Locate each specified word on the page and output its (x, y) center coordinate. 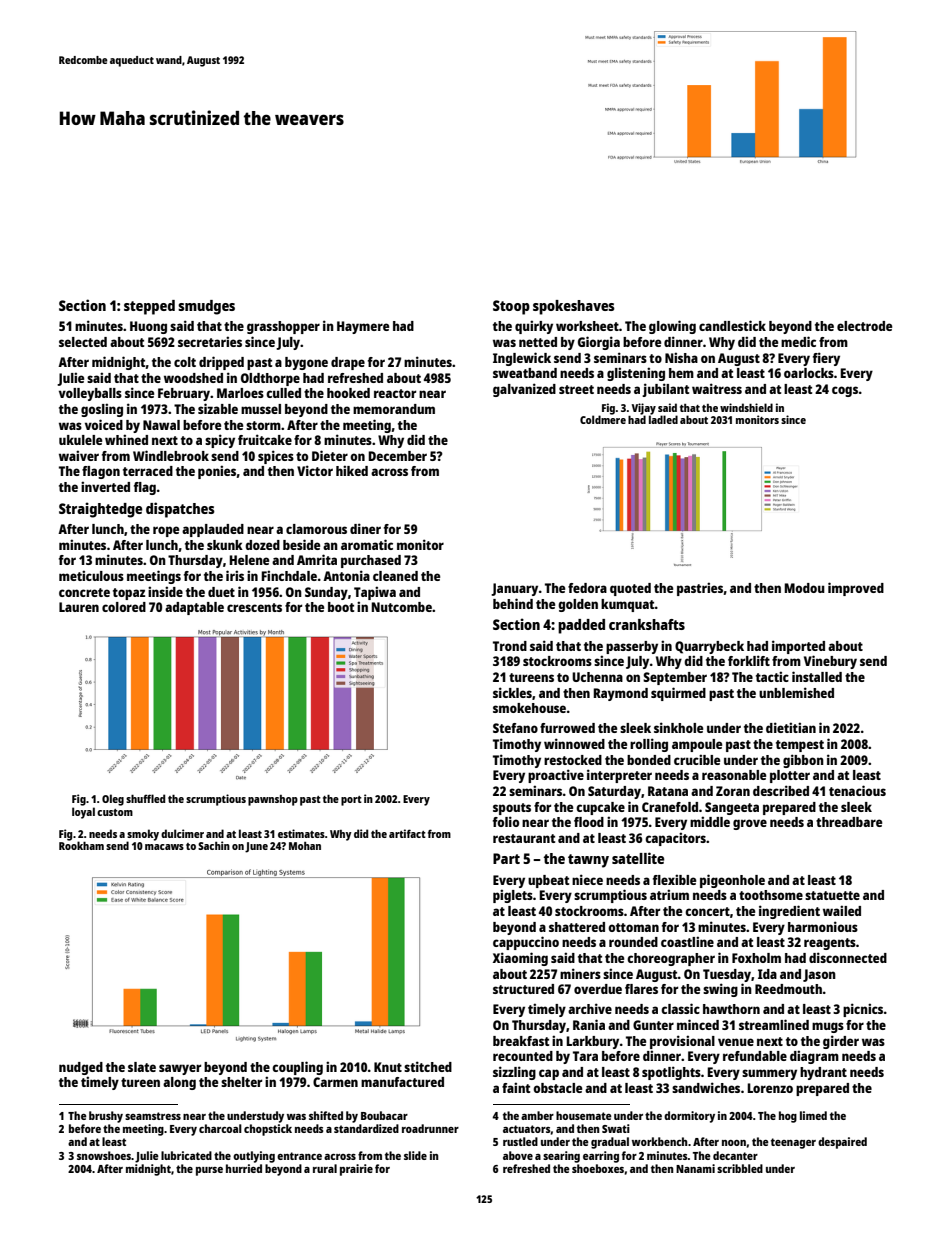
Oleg (113, 800)
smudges (206, 307)
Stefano (515, 728)
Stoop (511, 307)
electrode (864, 326)
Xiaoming (520, 959)
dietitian (791, 727)
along (179, 1083)
